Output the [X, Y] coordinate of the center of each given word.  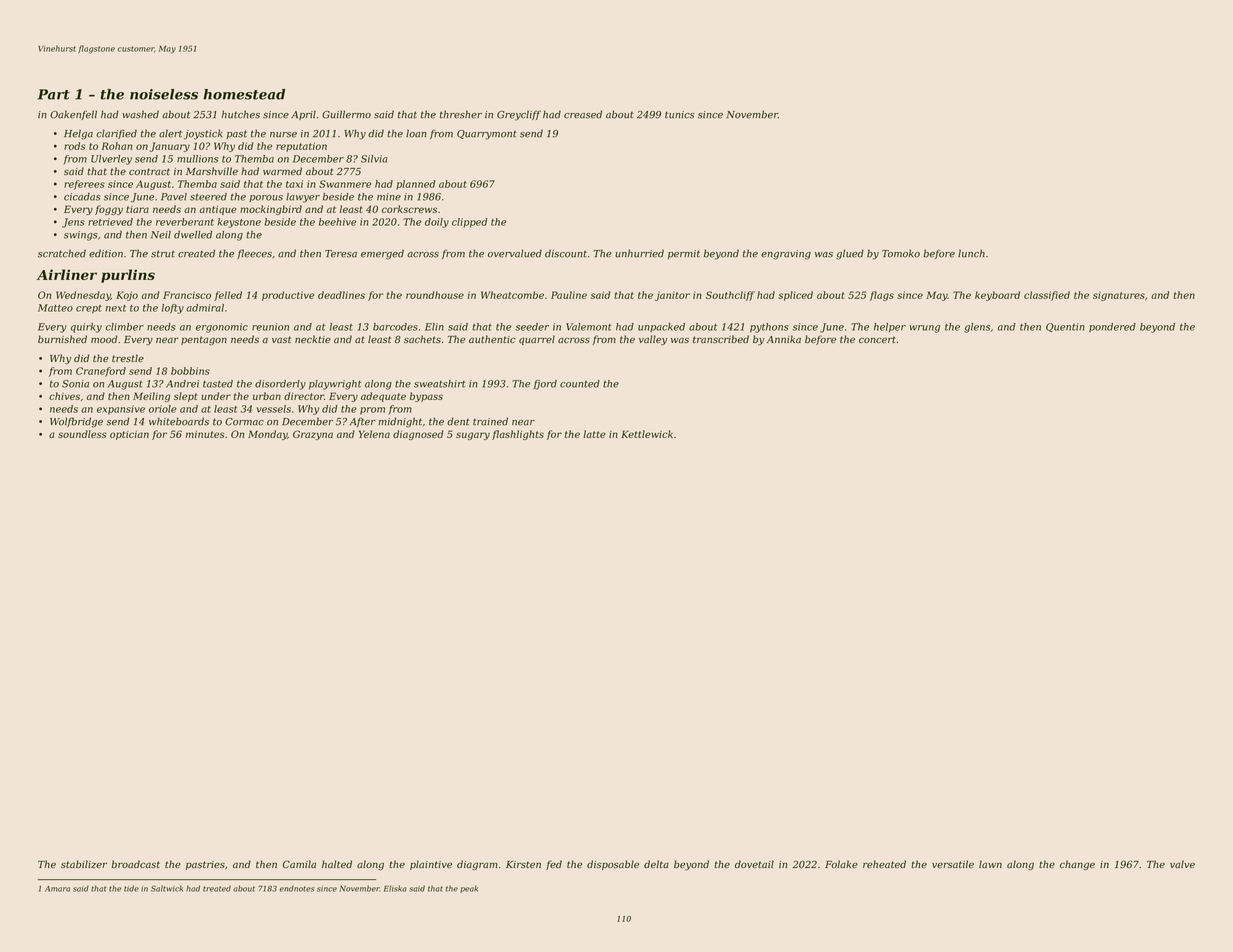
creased [583, 114]
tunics [679, 115]
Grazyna [313, 435]
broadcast [135, 864]
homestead [244, 94]
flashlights [518, 435]
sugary [473, 436]
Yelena [374, 434]
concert [877, 339]
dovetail [754, 864]
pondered [1112, 328]
